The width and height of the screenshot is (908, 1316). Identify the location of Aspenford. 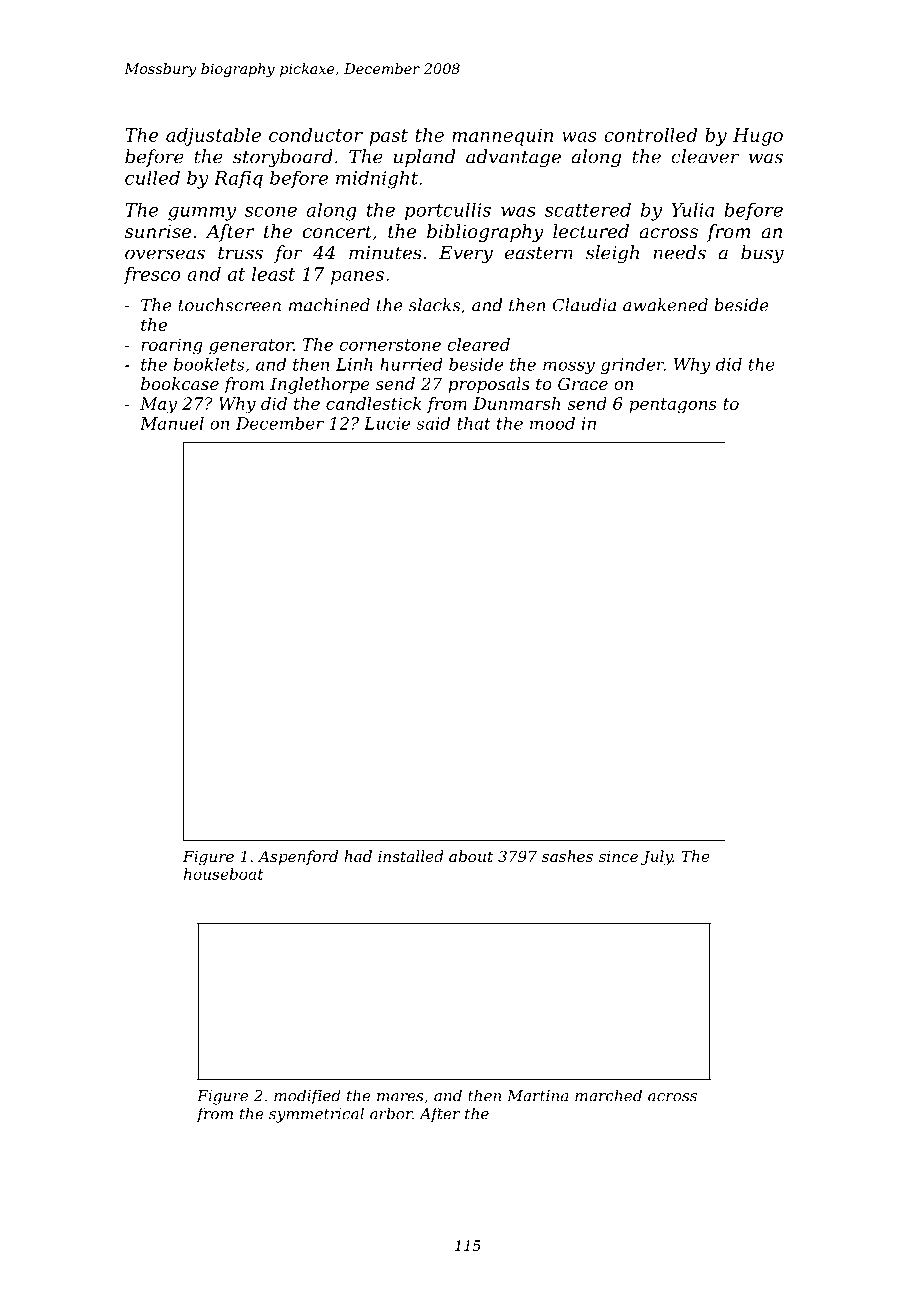
(298, 857).
